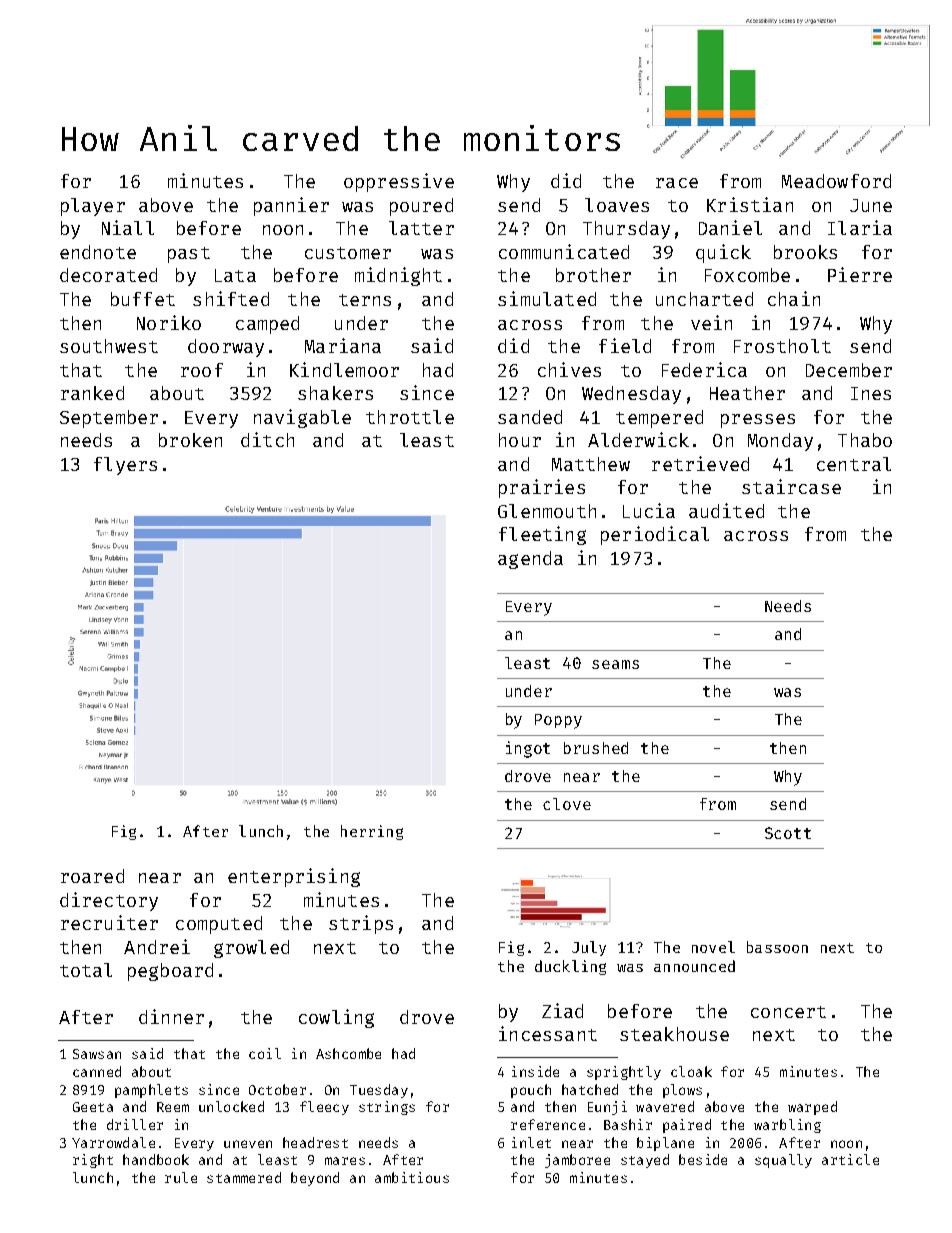 The height and width of the screenshot is (1233, 952). What do you see at coordinates (747, 393) in the screenshot?
I see `Heather` at bounding box center [747, 393].
